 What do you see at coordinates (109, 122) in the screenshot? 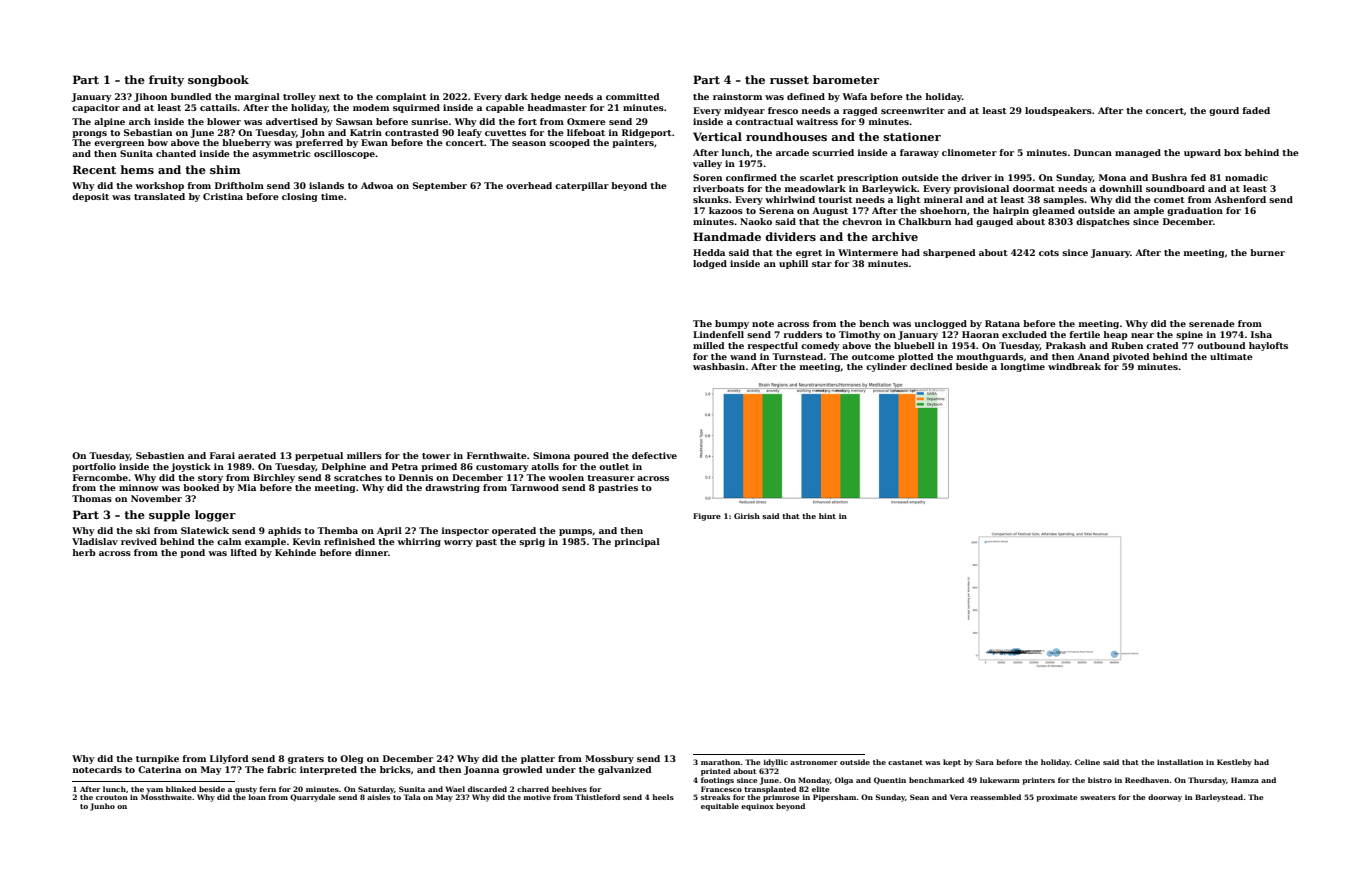
I see `alpine` at bounding box center [109, 122].
